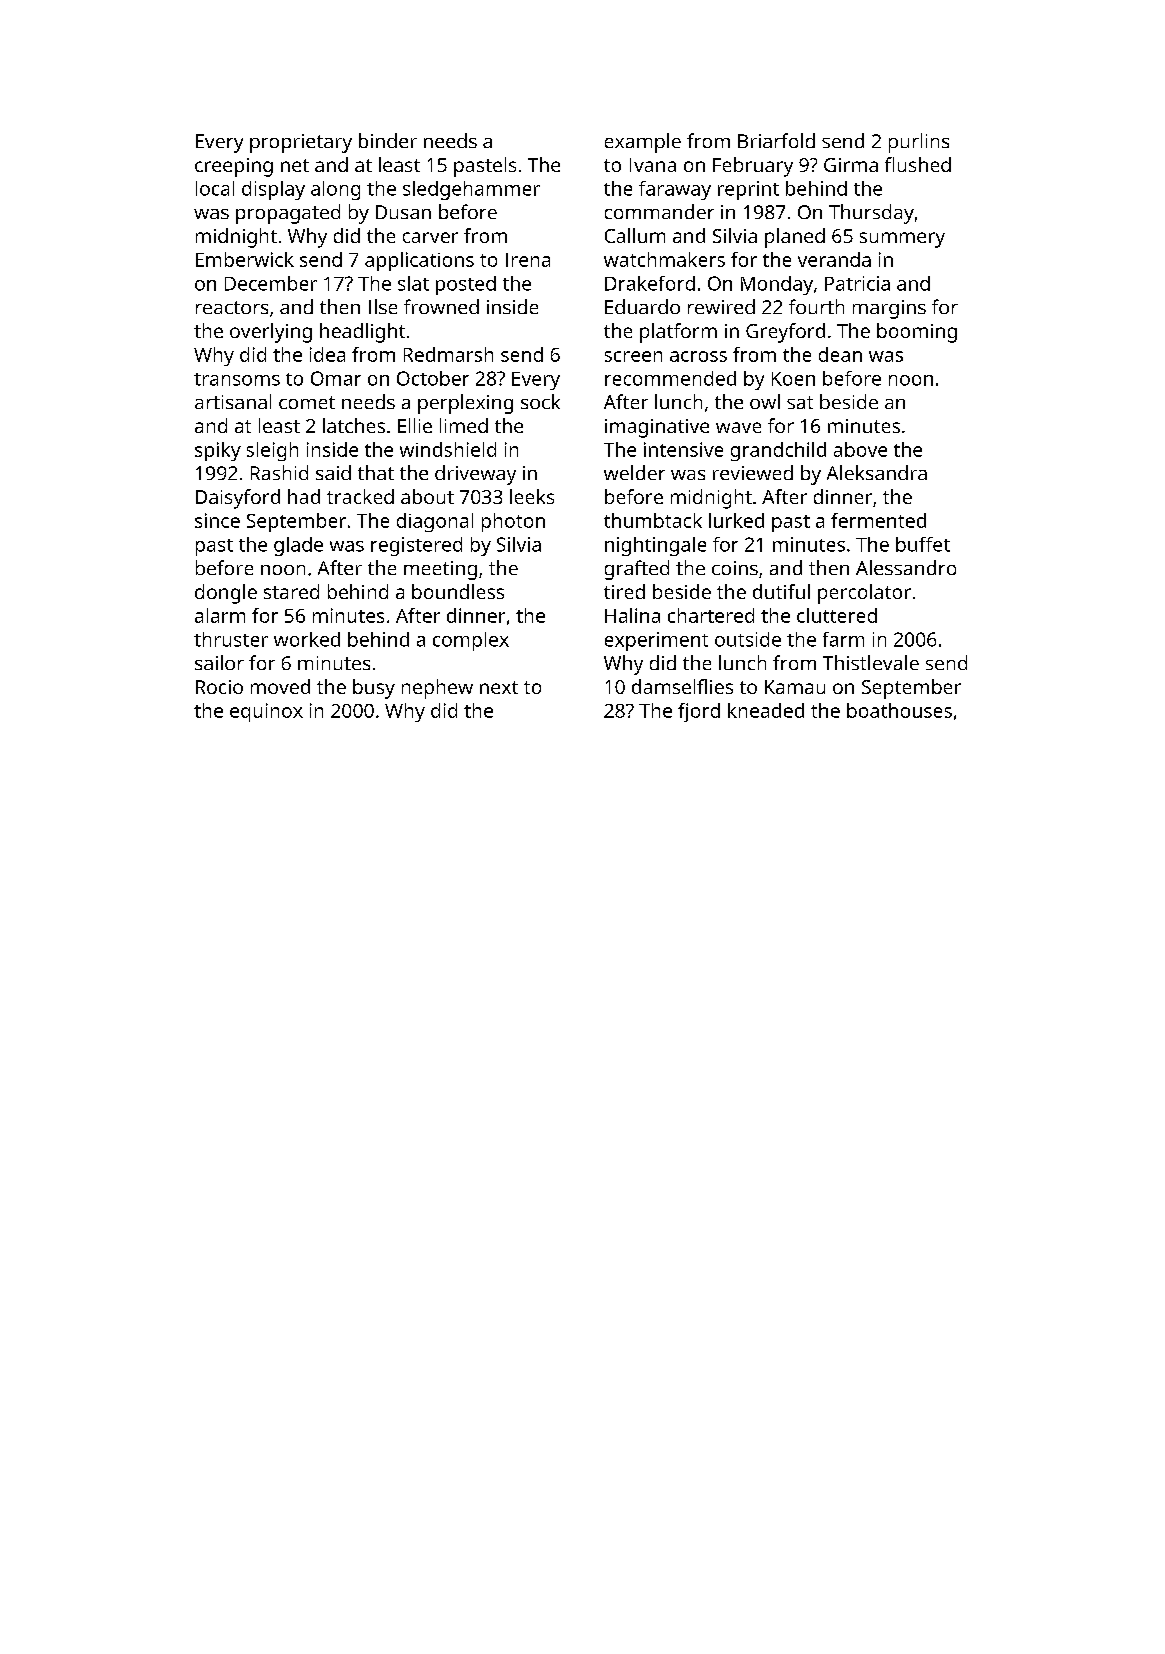 This document has height=1654, width=1165. What do you see at coordinates (234, 167) in the document?
I see `creeping` at bounding box center [234, 167].
